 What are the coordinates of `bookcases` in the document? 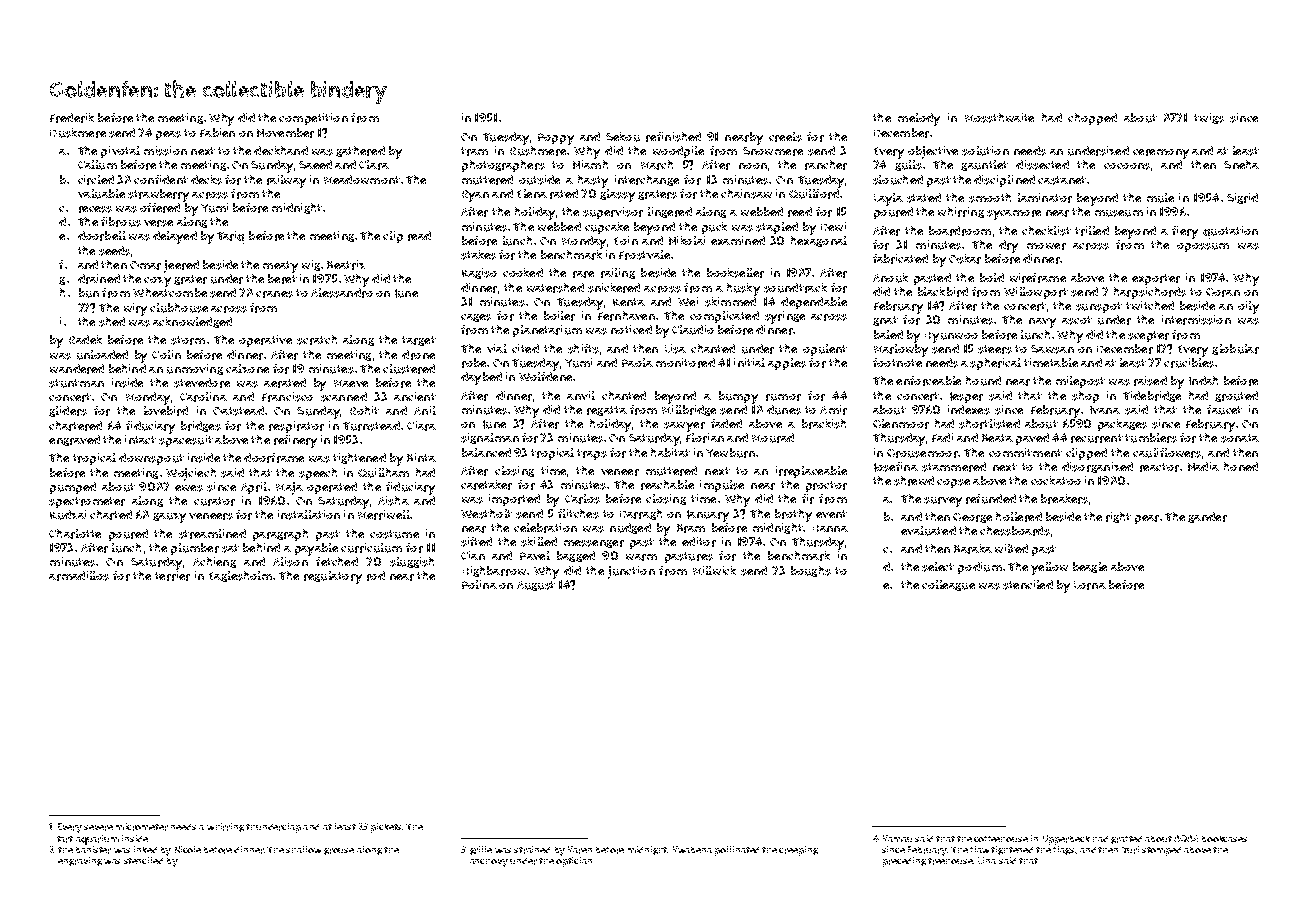 It's located at (1224, 839).
